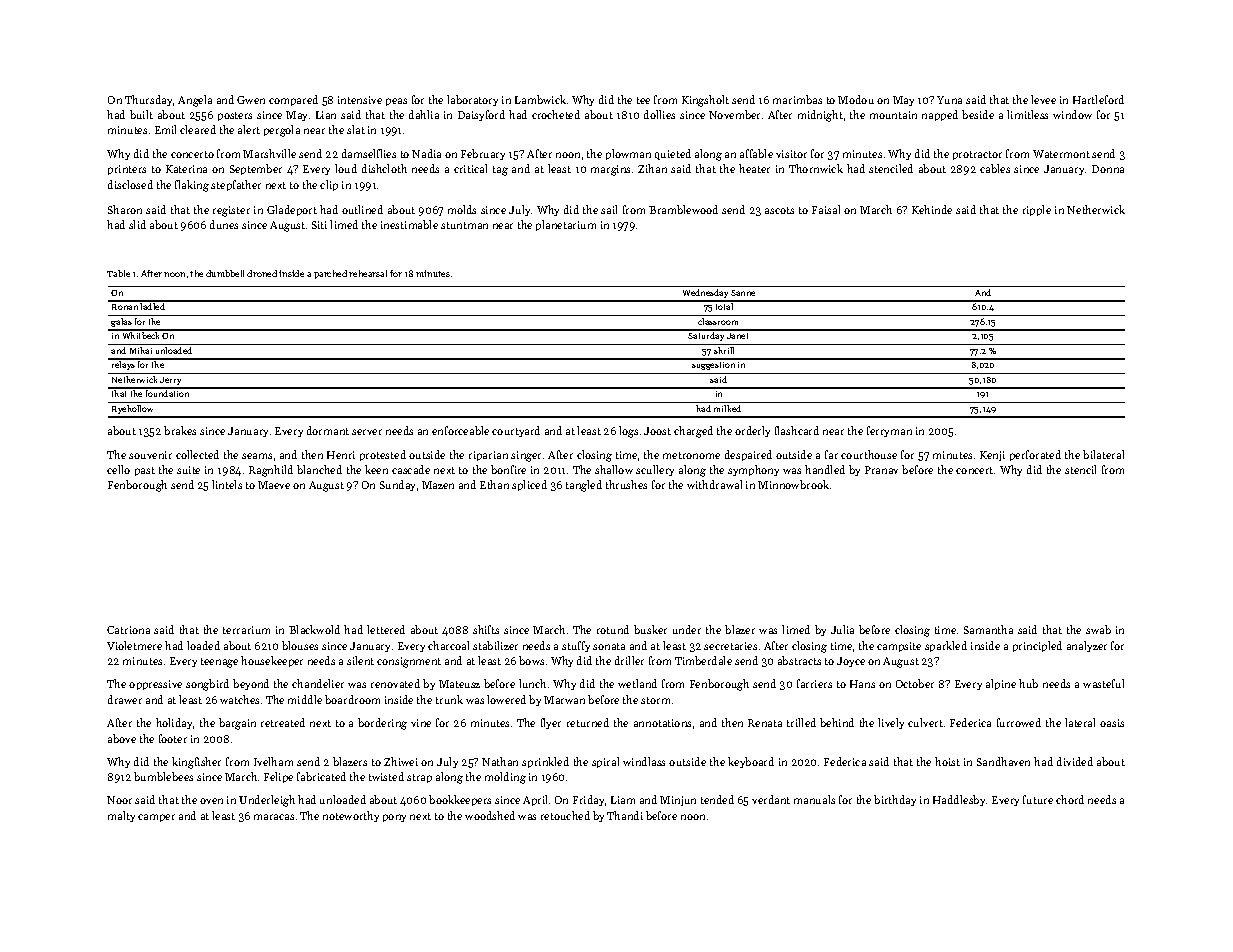  I want to click on plowman, so click(628, 154).
